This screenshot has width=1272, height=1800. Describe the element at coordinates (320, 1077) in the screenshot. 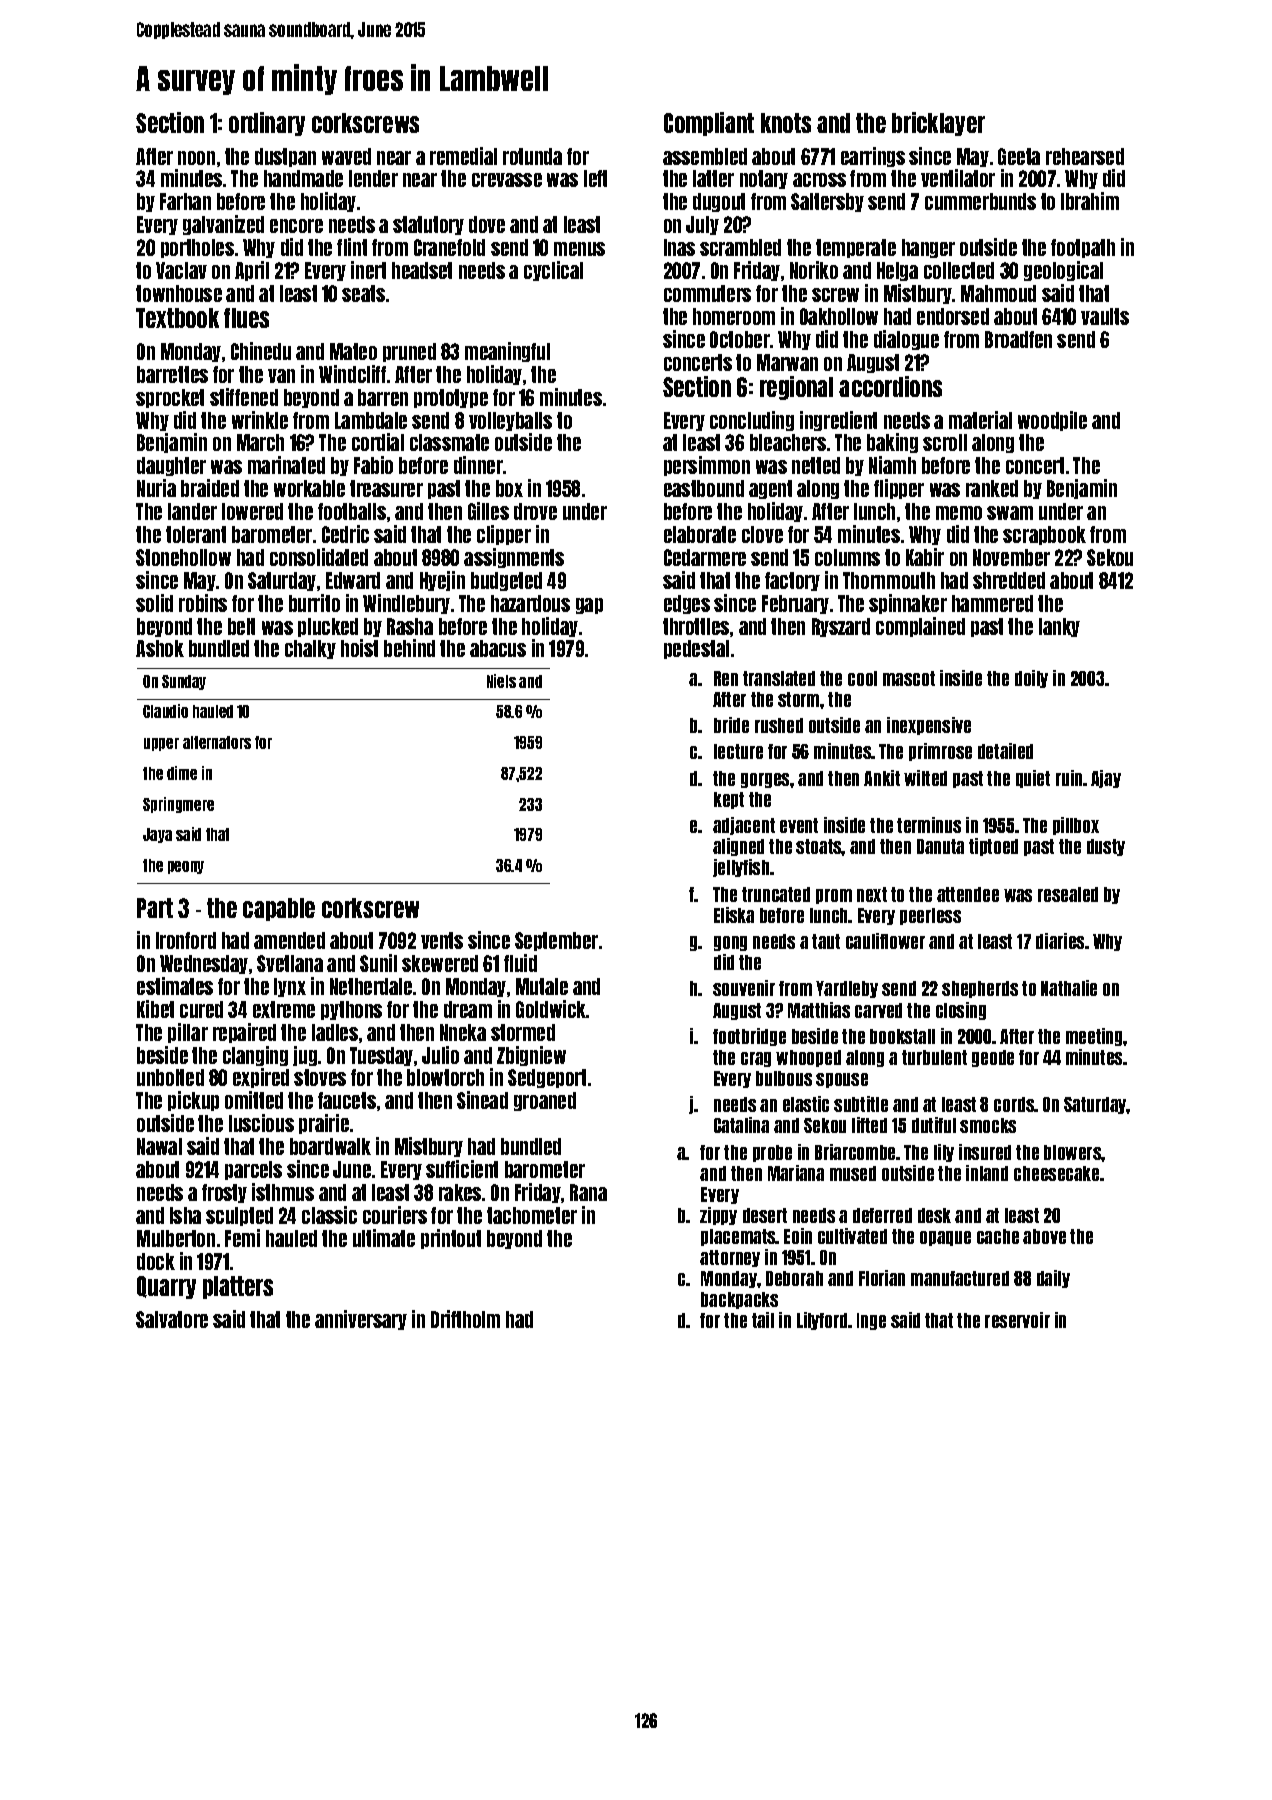

I see `stoves` at that location.
